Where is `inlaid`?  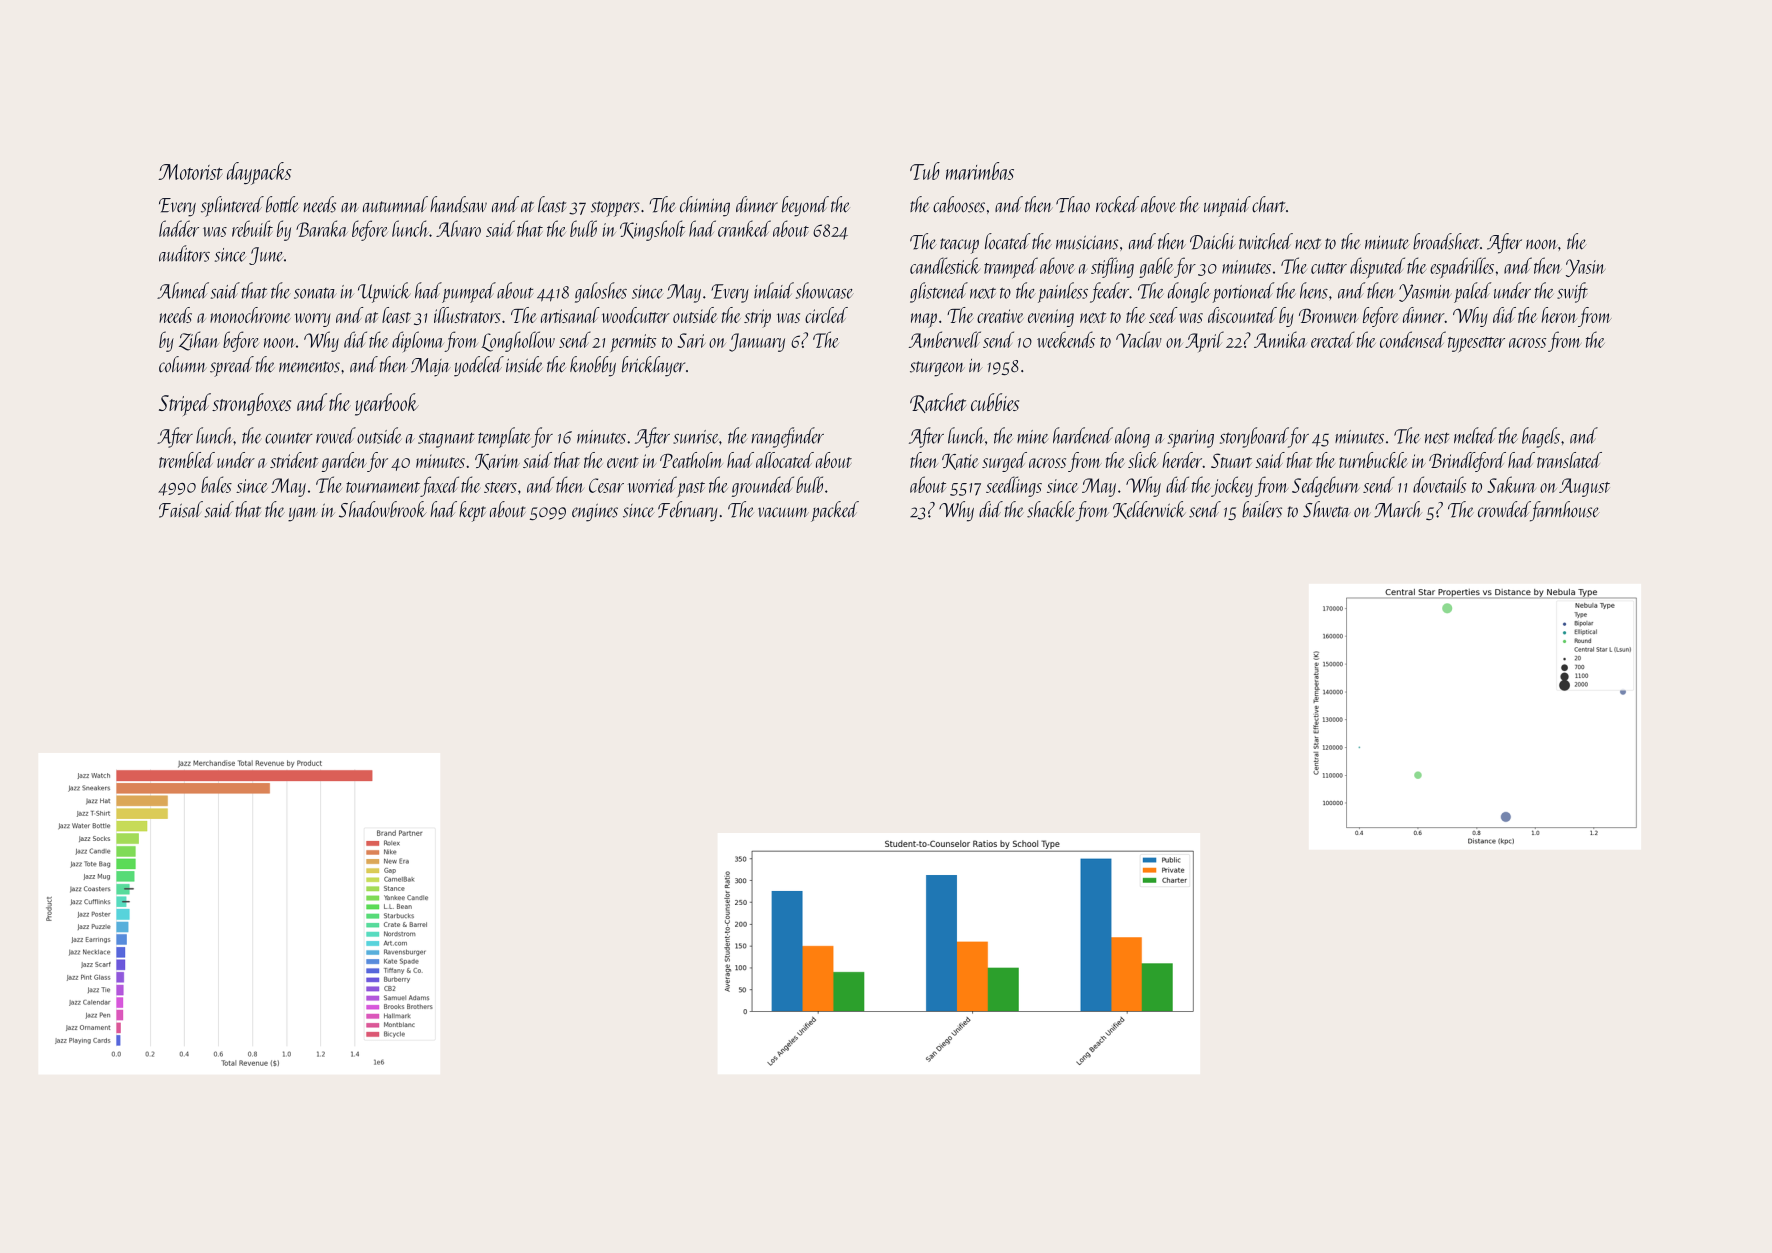 inlaid is located at coordinates (774, 290).
